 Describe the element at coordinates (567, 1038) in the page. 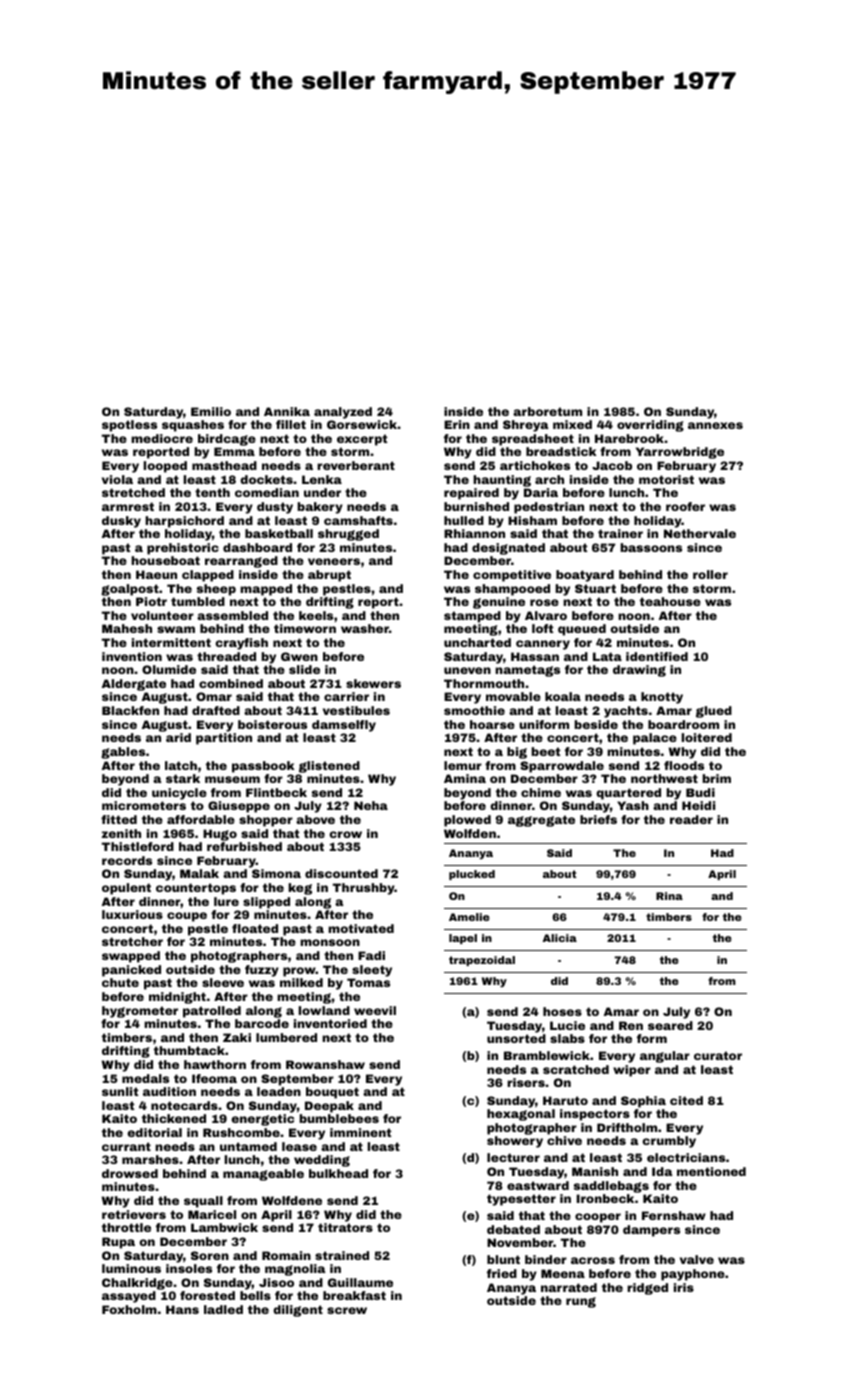

I see `slabs` at that location.
